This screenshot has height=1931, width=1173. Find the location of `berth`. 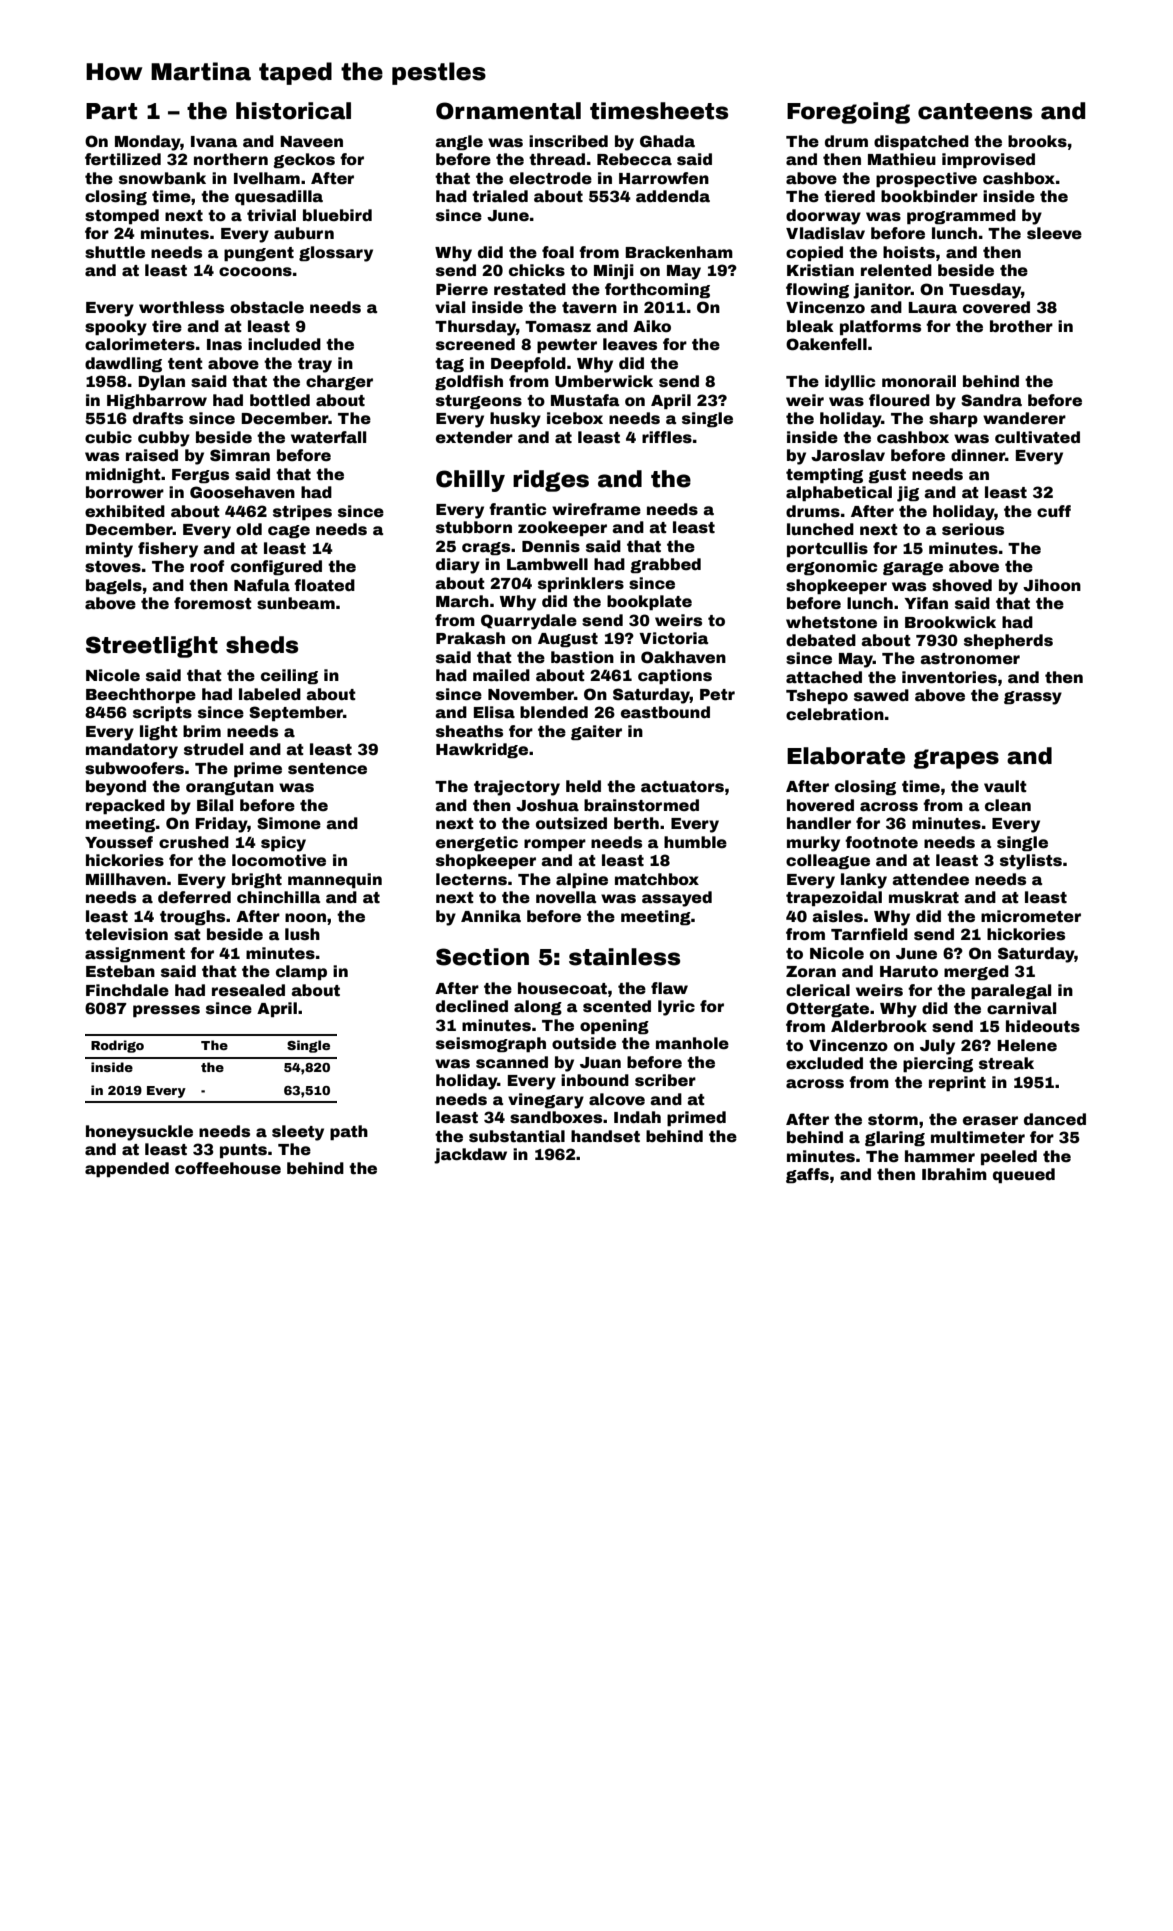

berth is located at coordinates (636, 823).
